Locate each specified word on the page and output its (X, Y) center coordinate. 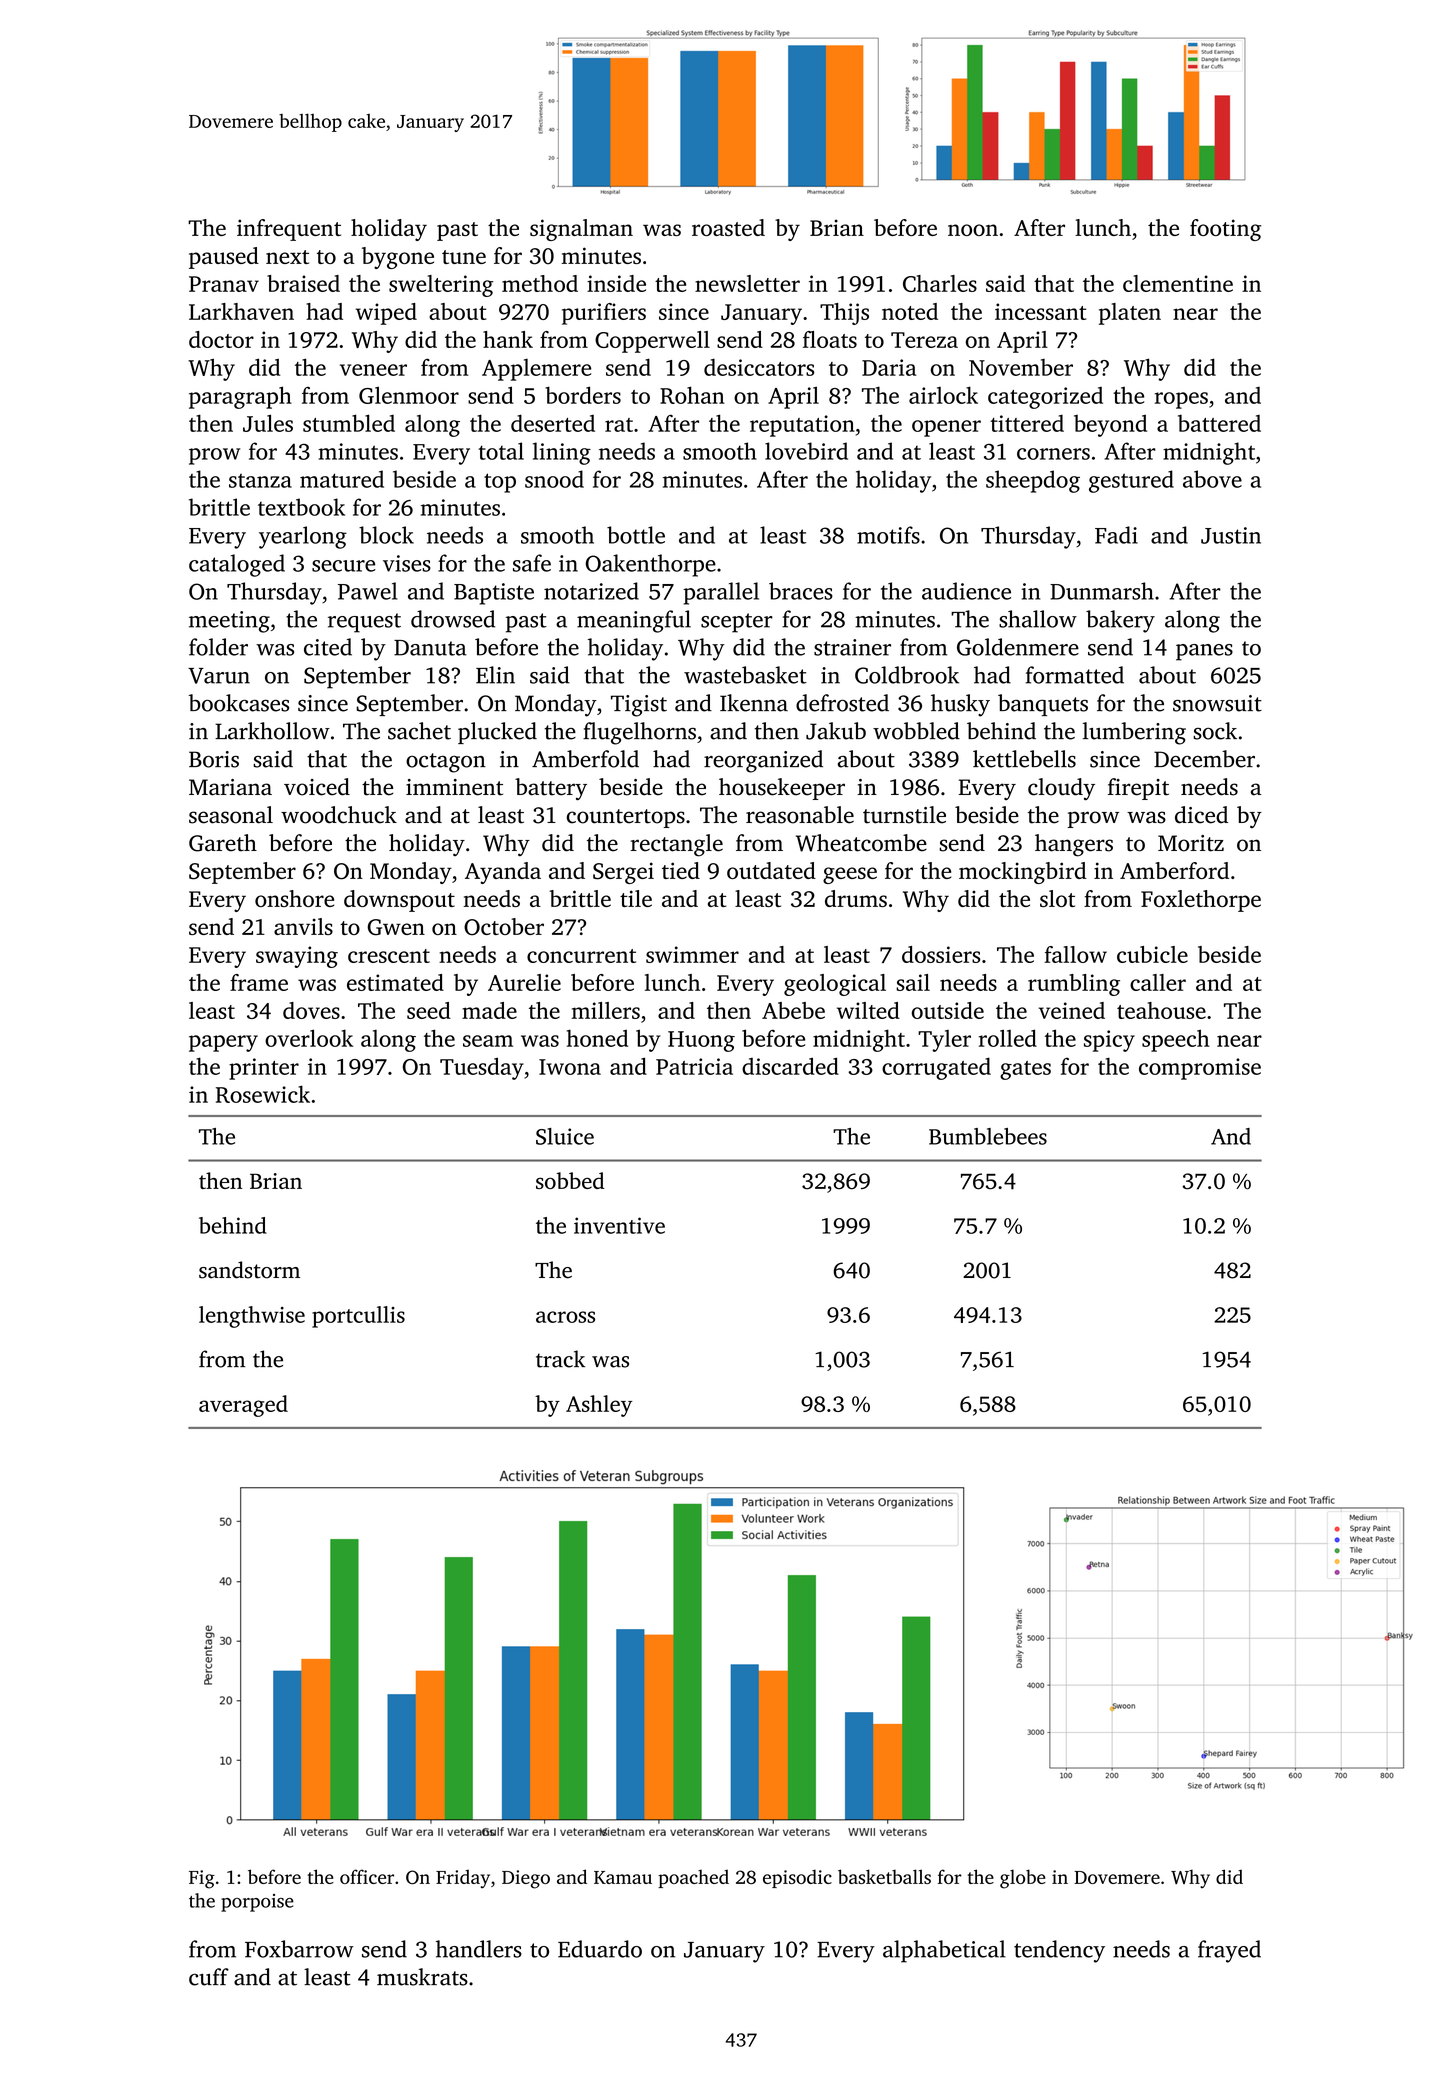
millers (606, 1010)
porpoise (257, 1903)
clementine (1178, 283)
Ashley (599, 1406)
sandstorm (249, 1270)
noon (973, 230)
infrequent (289, 230)
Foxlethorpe (1201, 901)
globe (1023, 1879)
